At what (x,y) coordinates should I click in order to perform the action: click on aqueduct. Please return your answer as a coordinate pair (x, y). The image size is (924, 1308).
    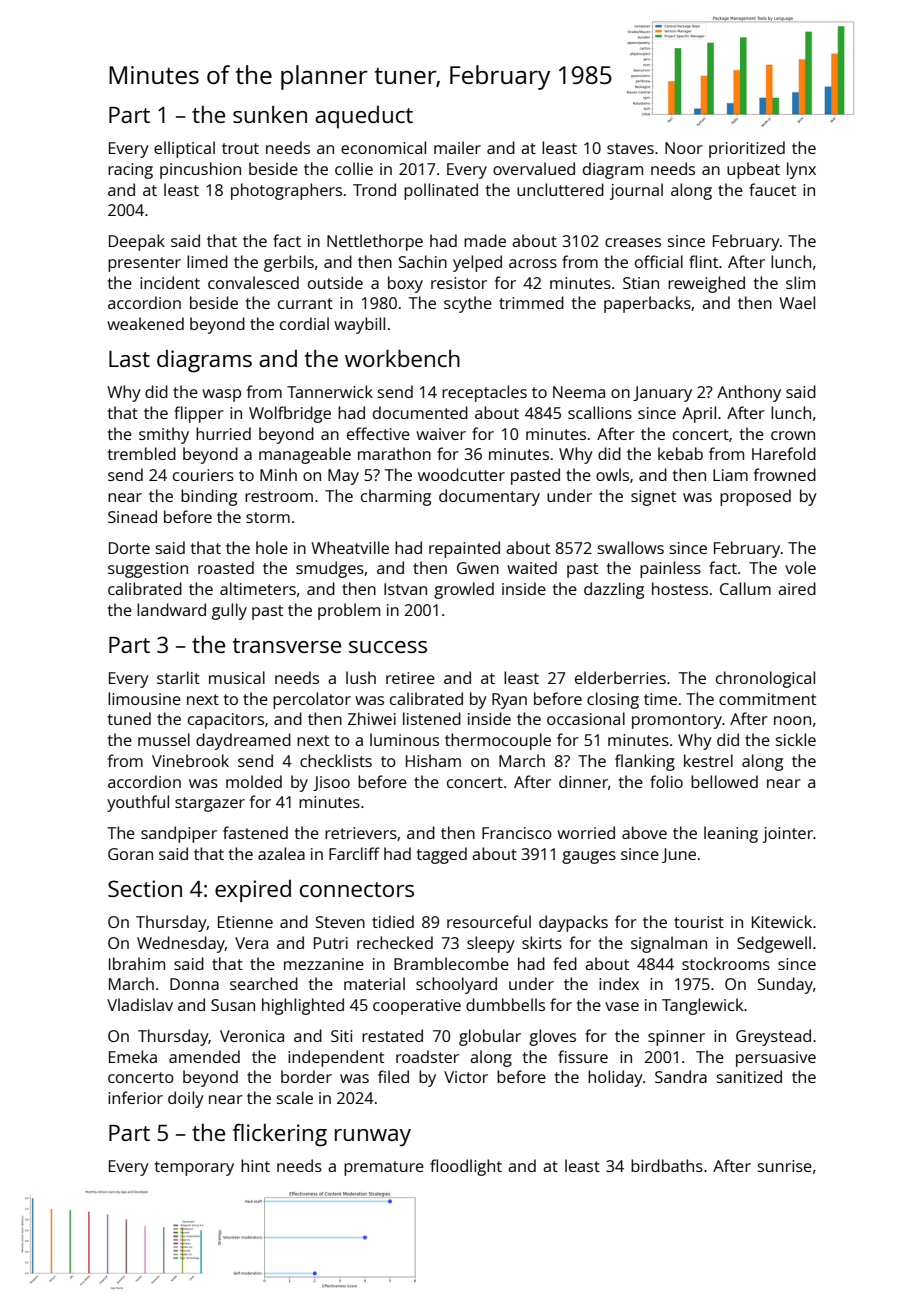
    Looking at the image, I should click on (364, 117).
